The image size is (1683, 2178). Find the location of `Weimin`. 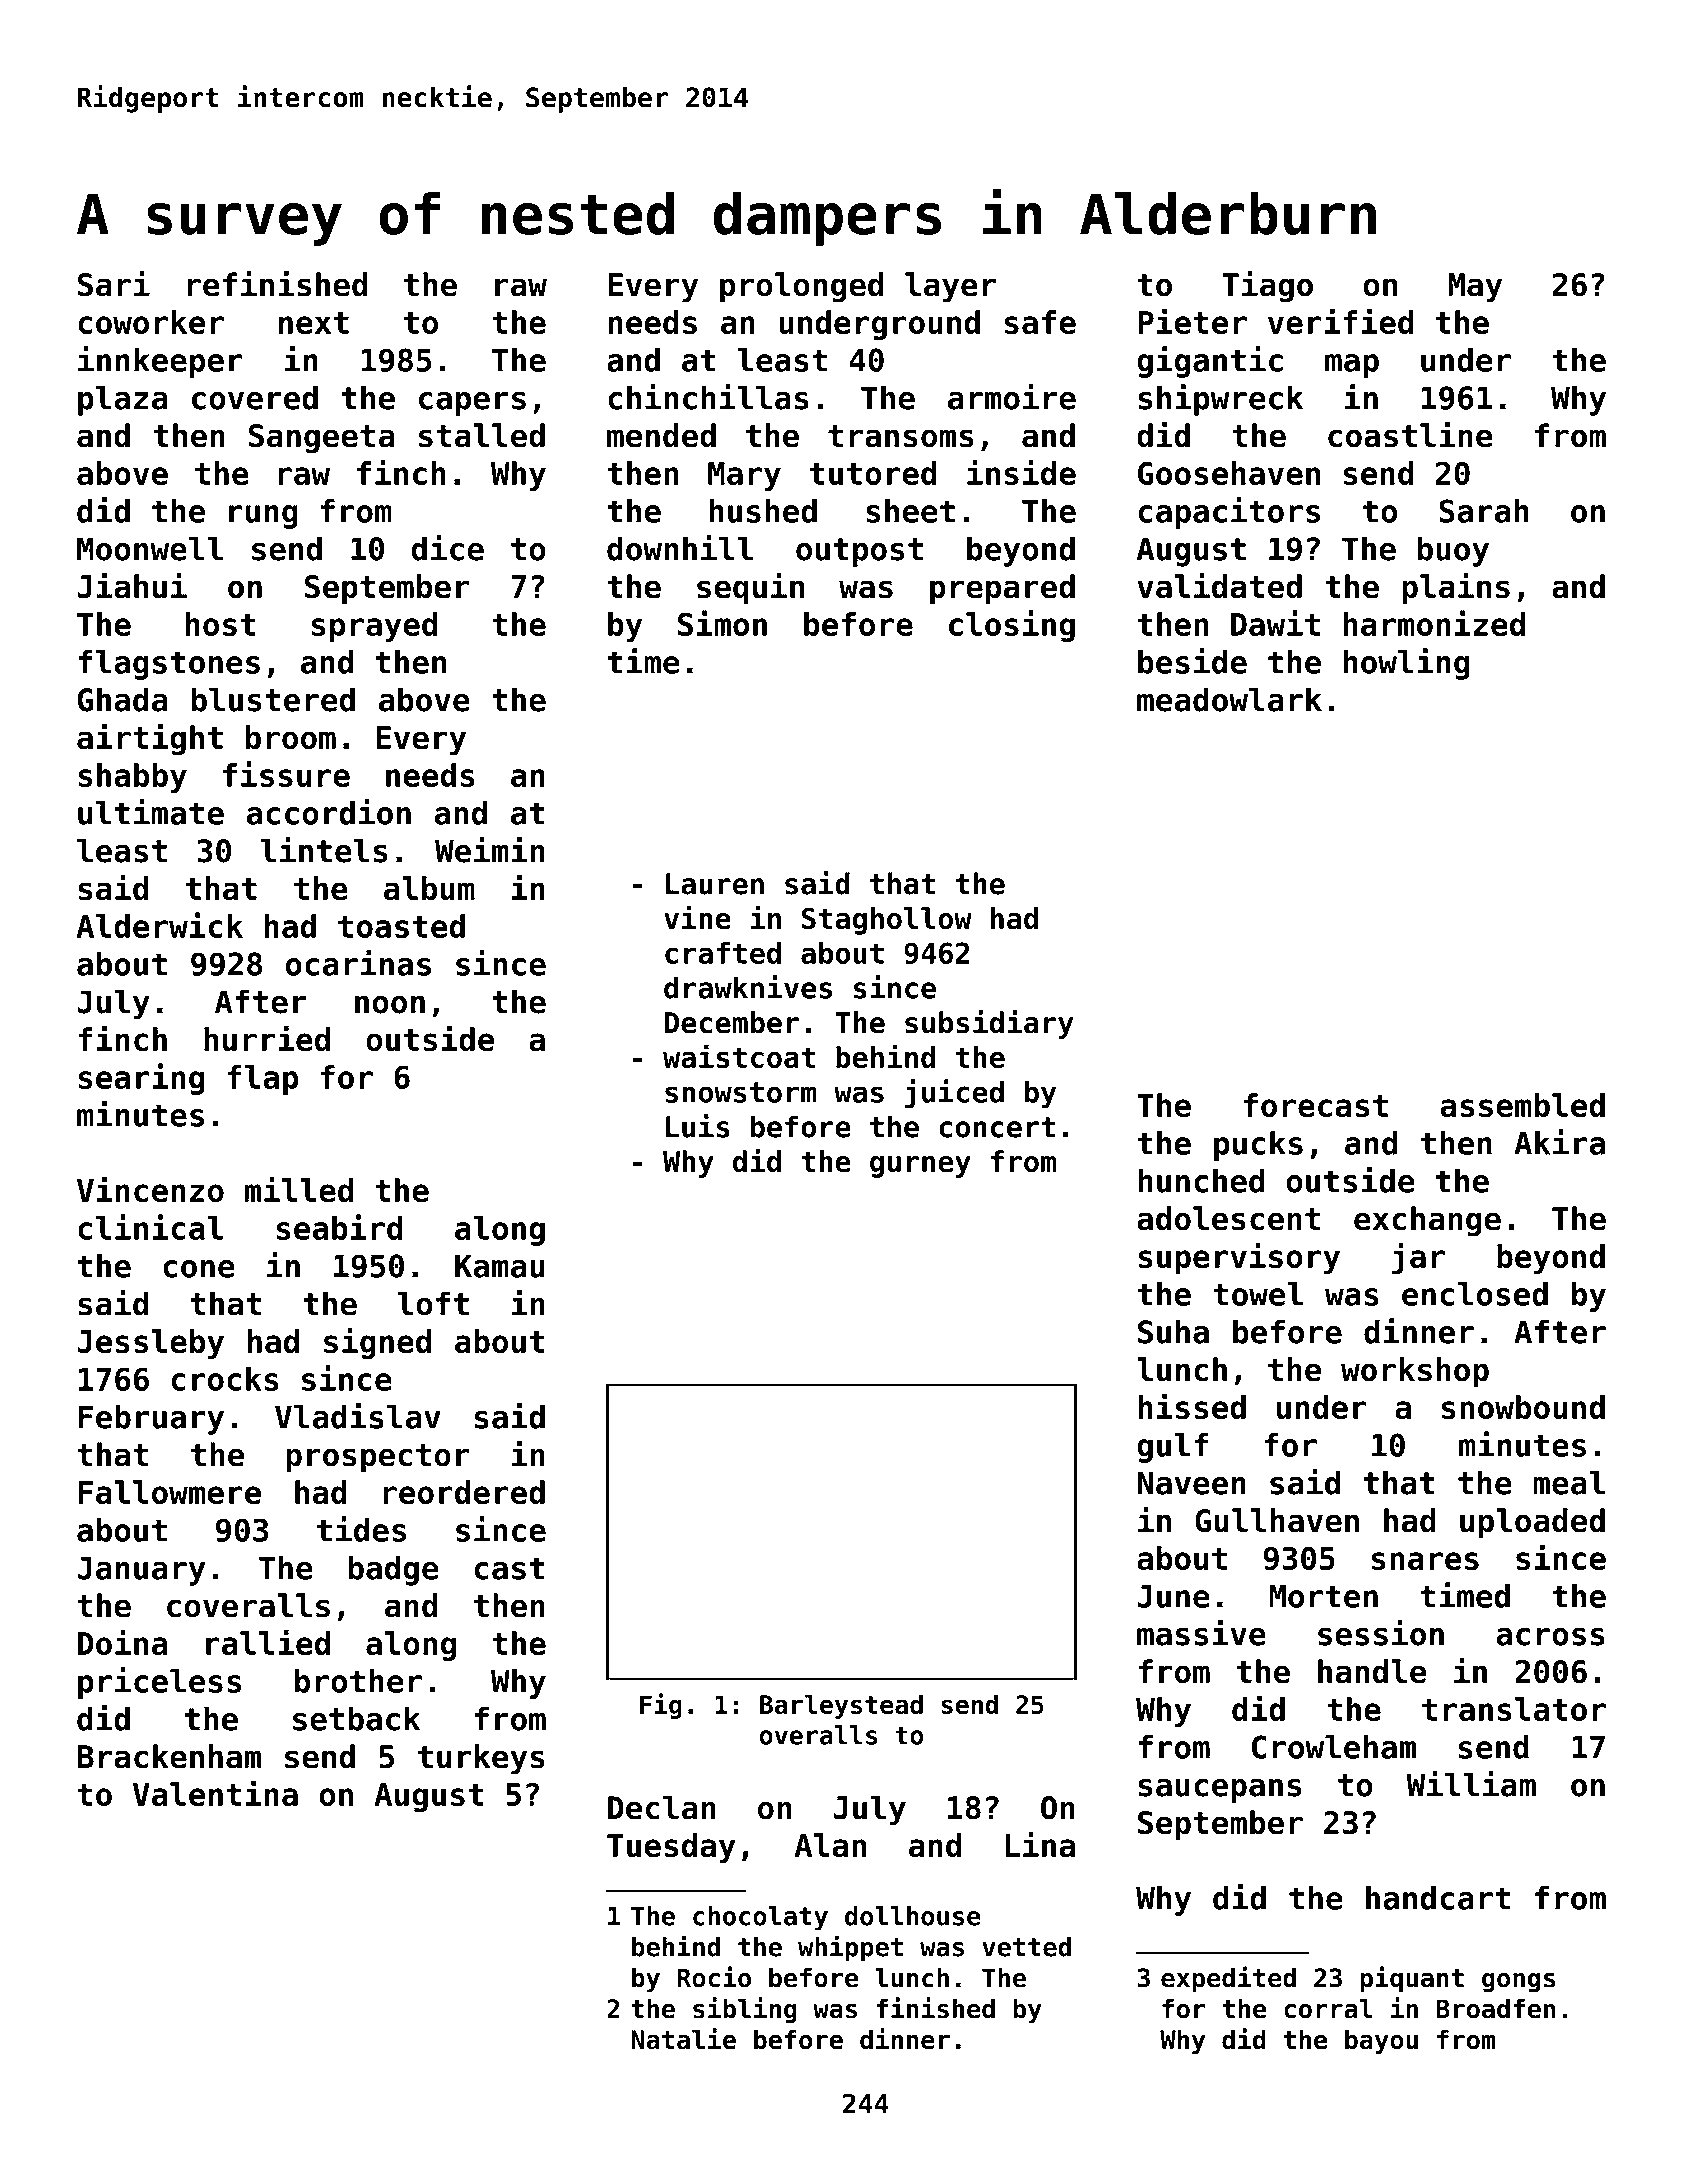

Weimin is located at coordinates (490, 850).
